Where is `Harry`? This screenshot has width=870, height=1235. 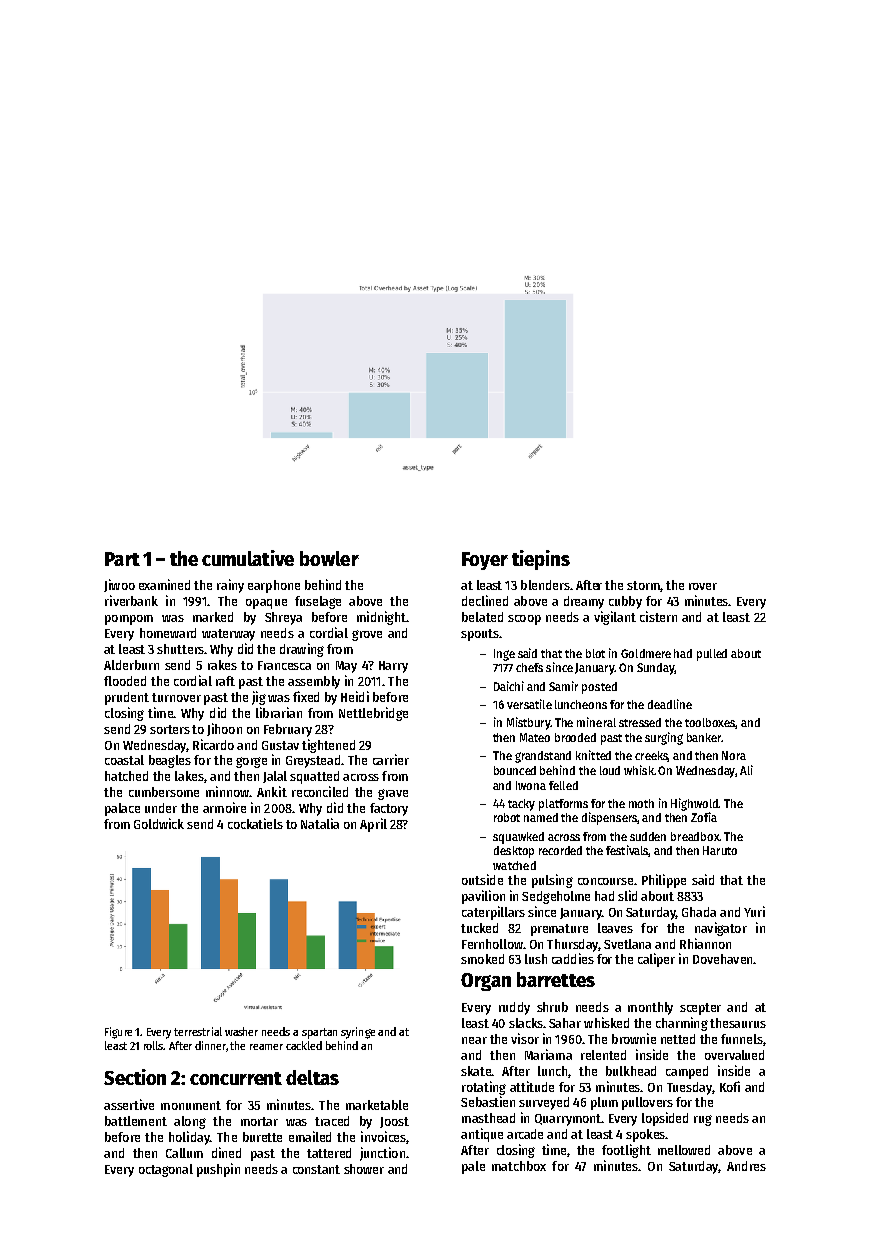
Harry is located at coordinates (393, 667).
